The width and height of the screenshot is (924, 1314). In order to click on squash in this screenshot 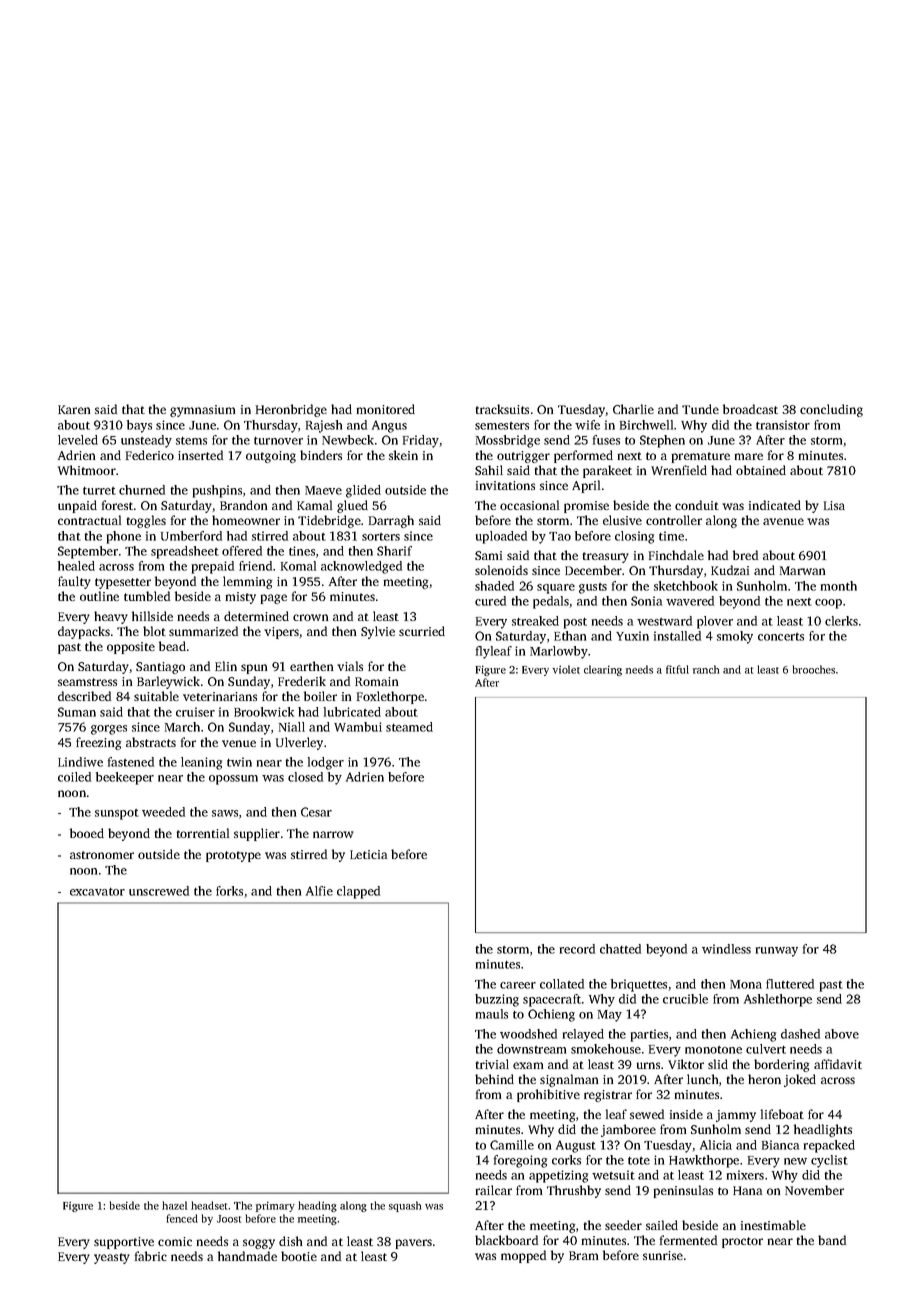, I will do `click(405, 1206)`.
